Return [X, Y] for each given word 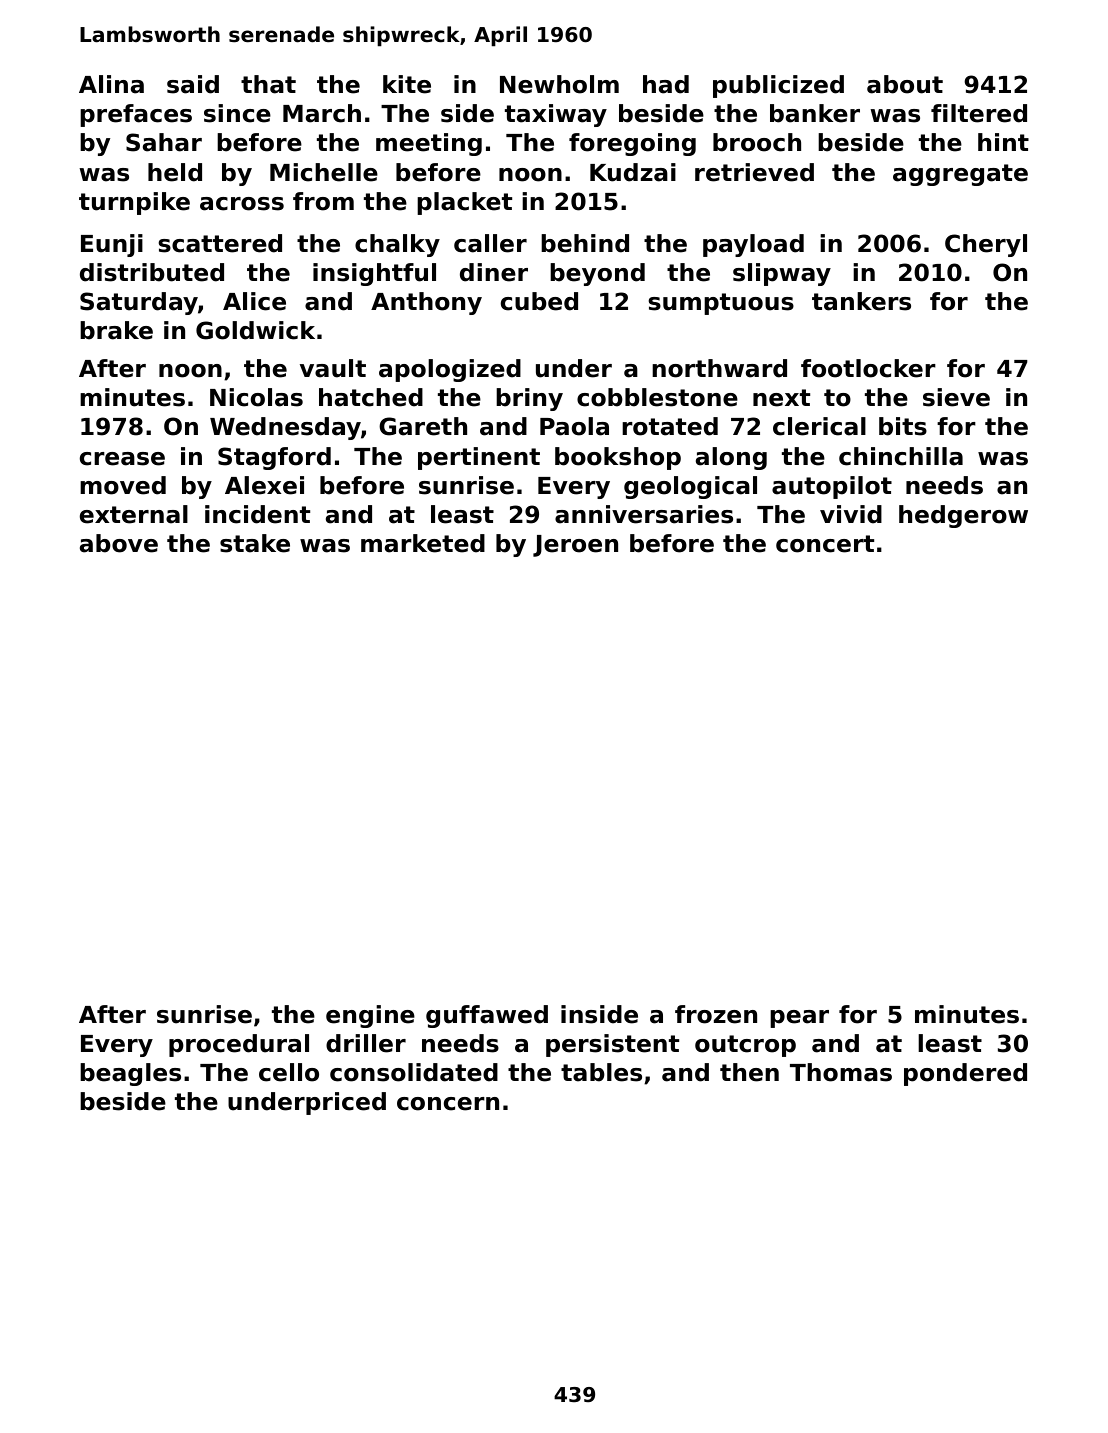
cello [289, 1072]
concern [448, 1104]
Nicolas [256, 397]
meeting [429, 144]
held [175, 172]
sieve [956, 397]
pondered [965, 1074]
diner [494, 272]
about [905, 84]
